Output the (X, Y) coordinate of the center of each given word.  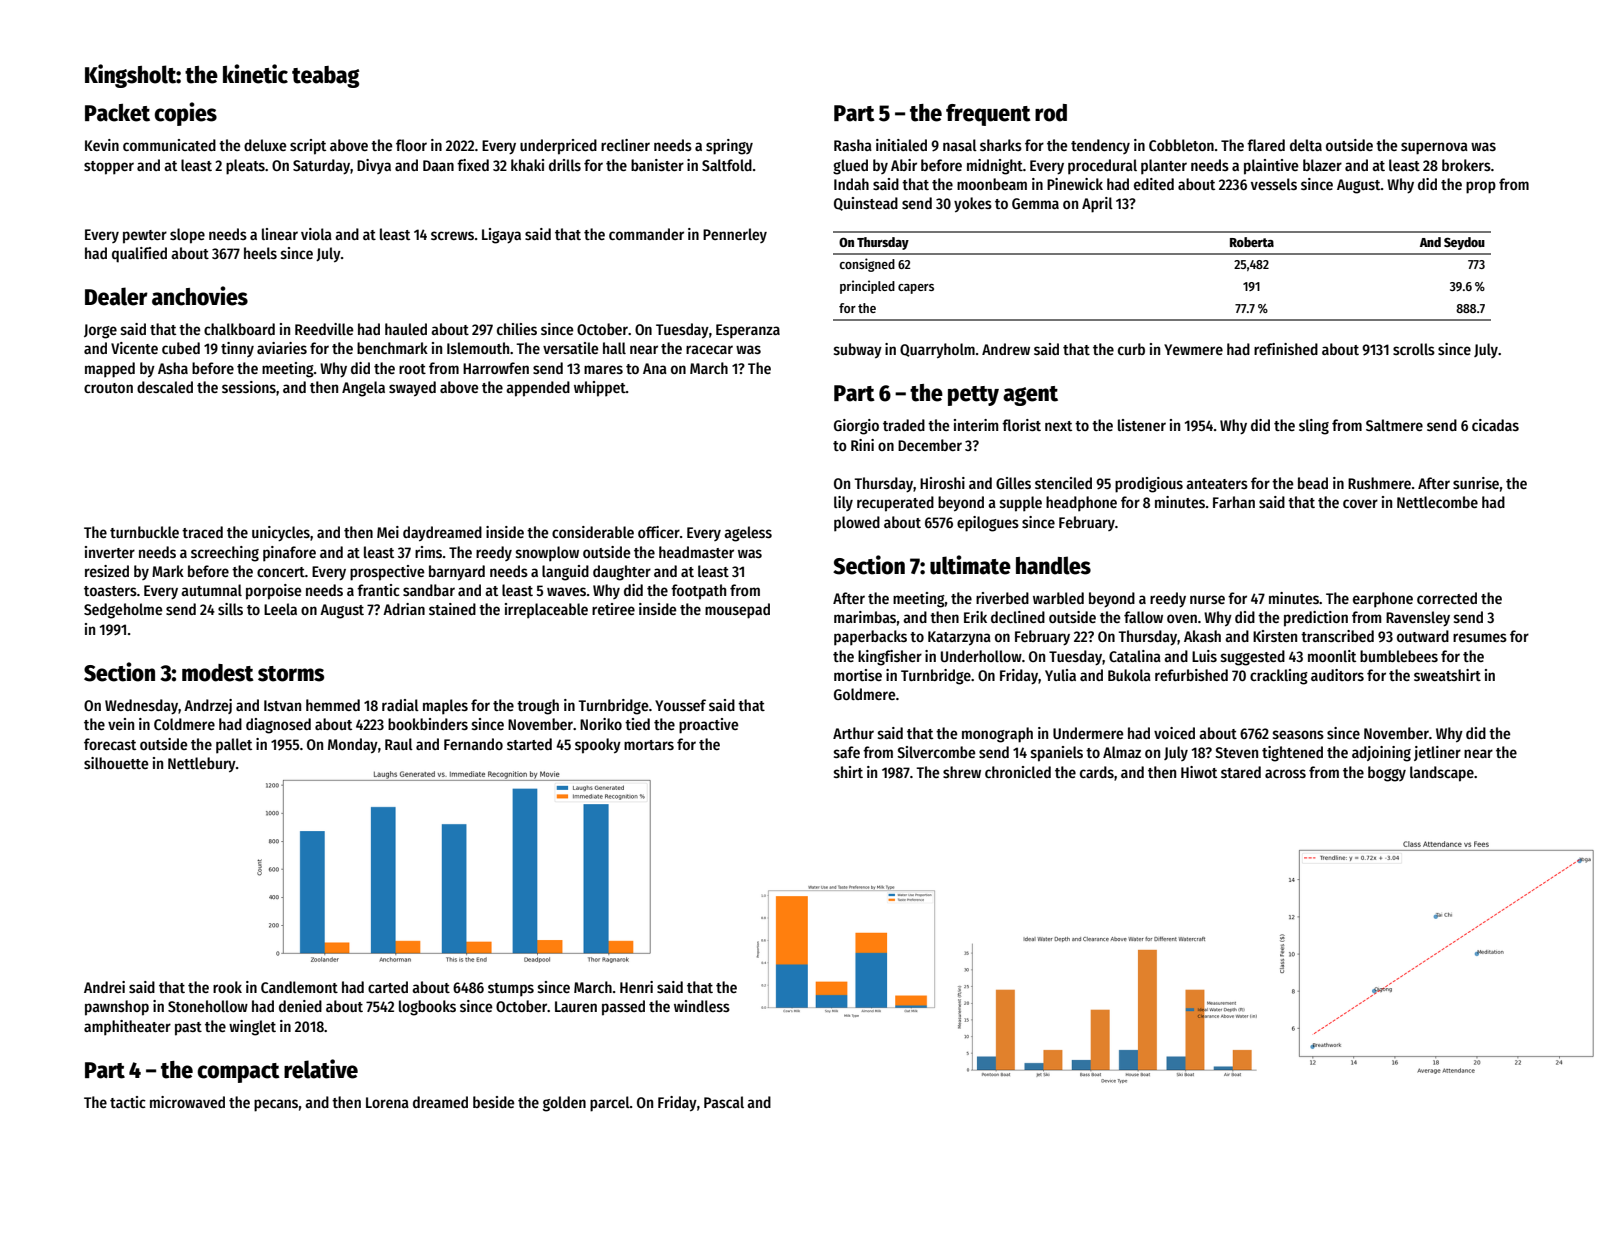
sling (1314, 427)
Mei (388, 532)
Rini (862, 445)
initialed (901, 145)
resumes (1480, 637)
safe (847, 752)
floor (411, 145)
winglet (252, 1028)
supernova (1434, 148)
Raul (399, 744)
